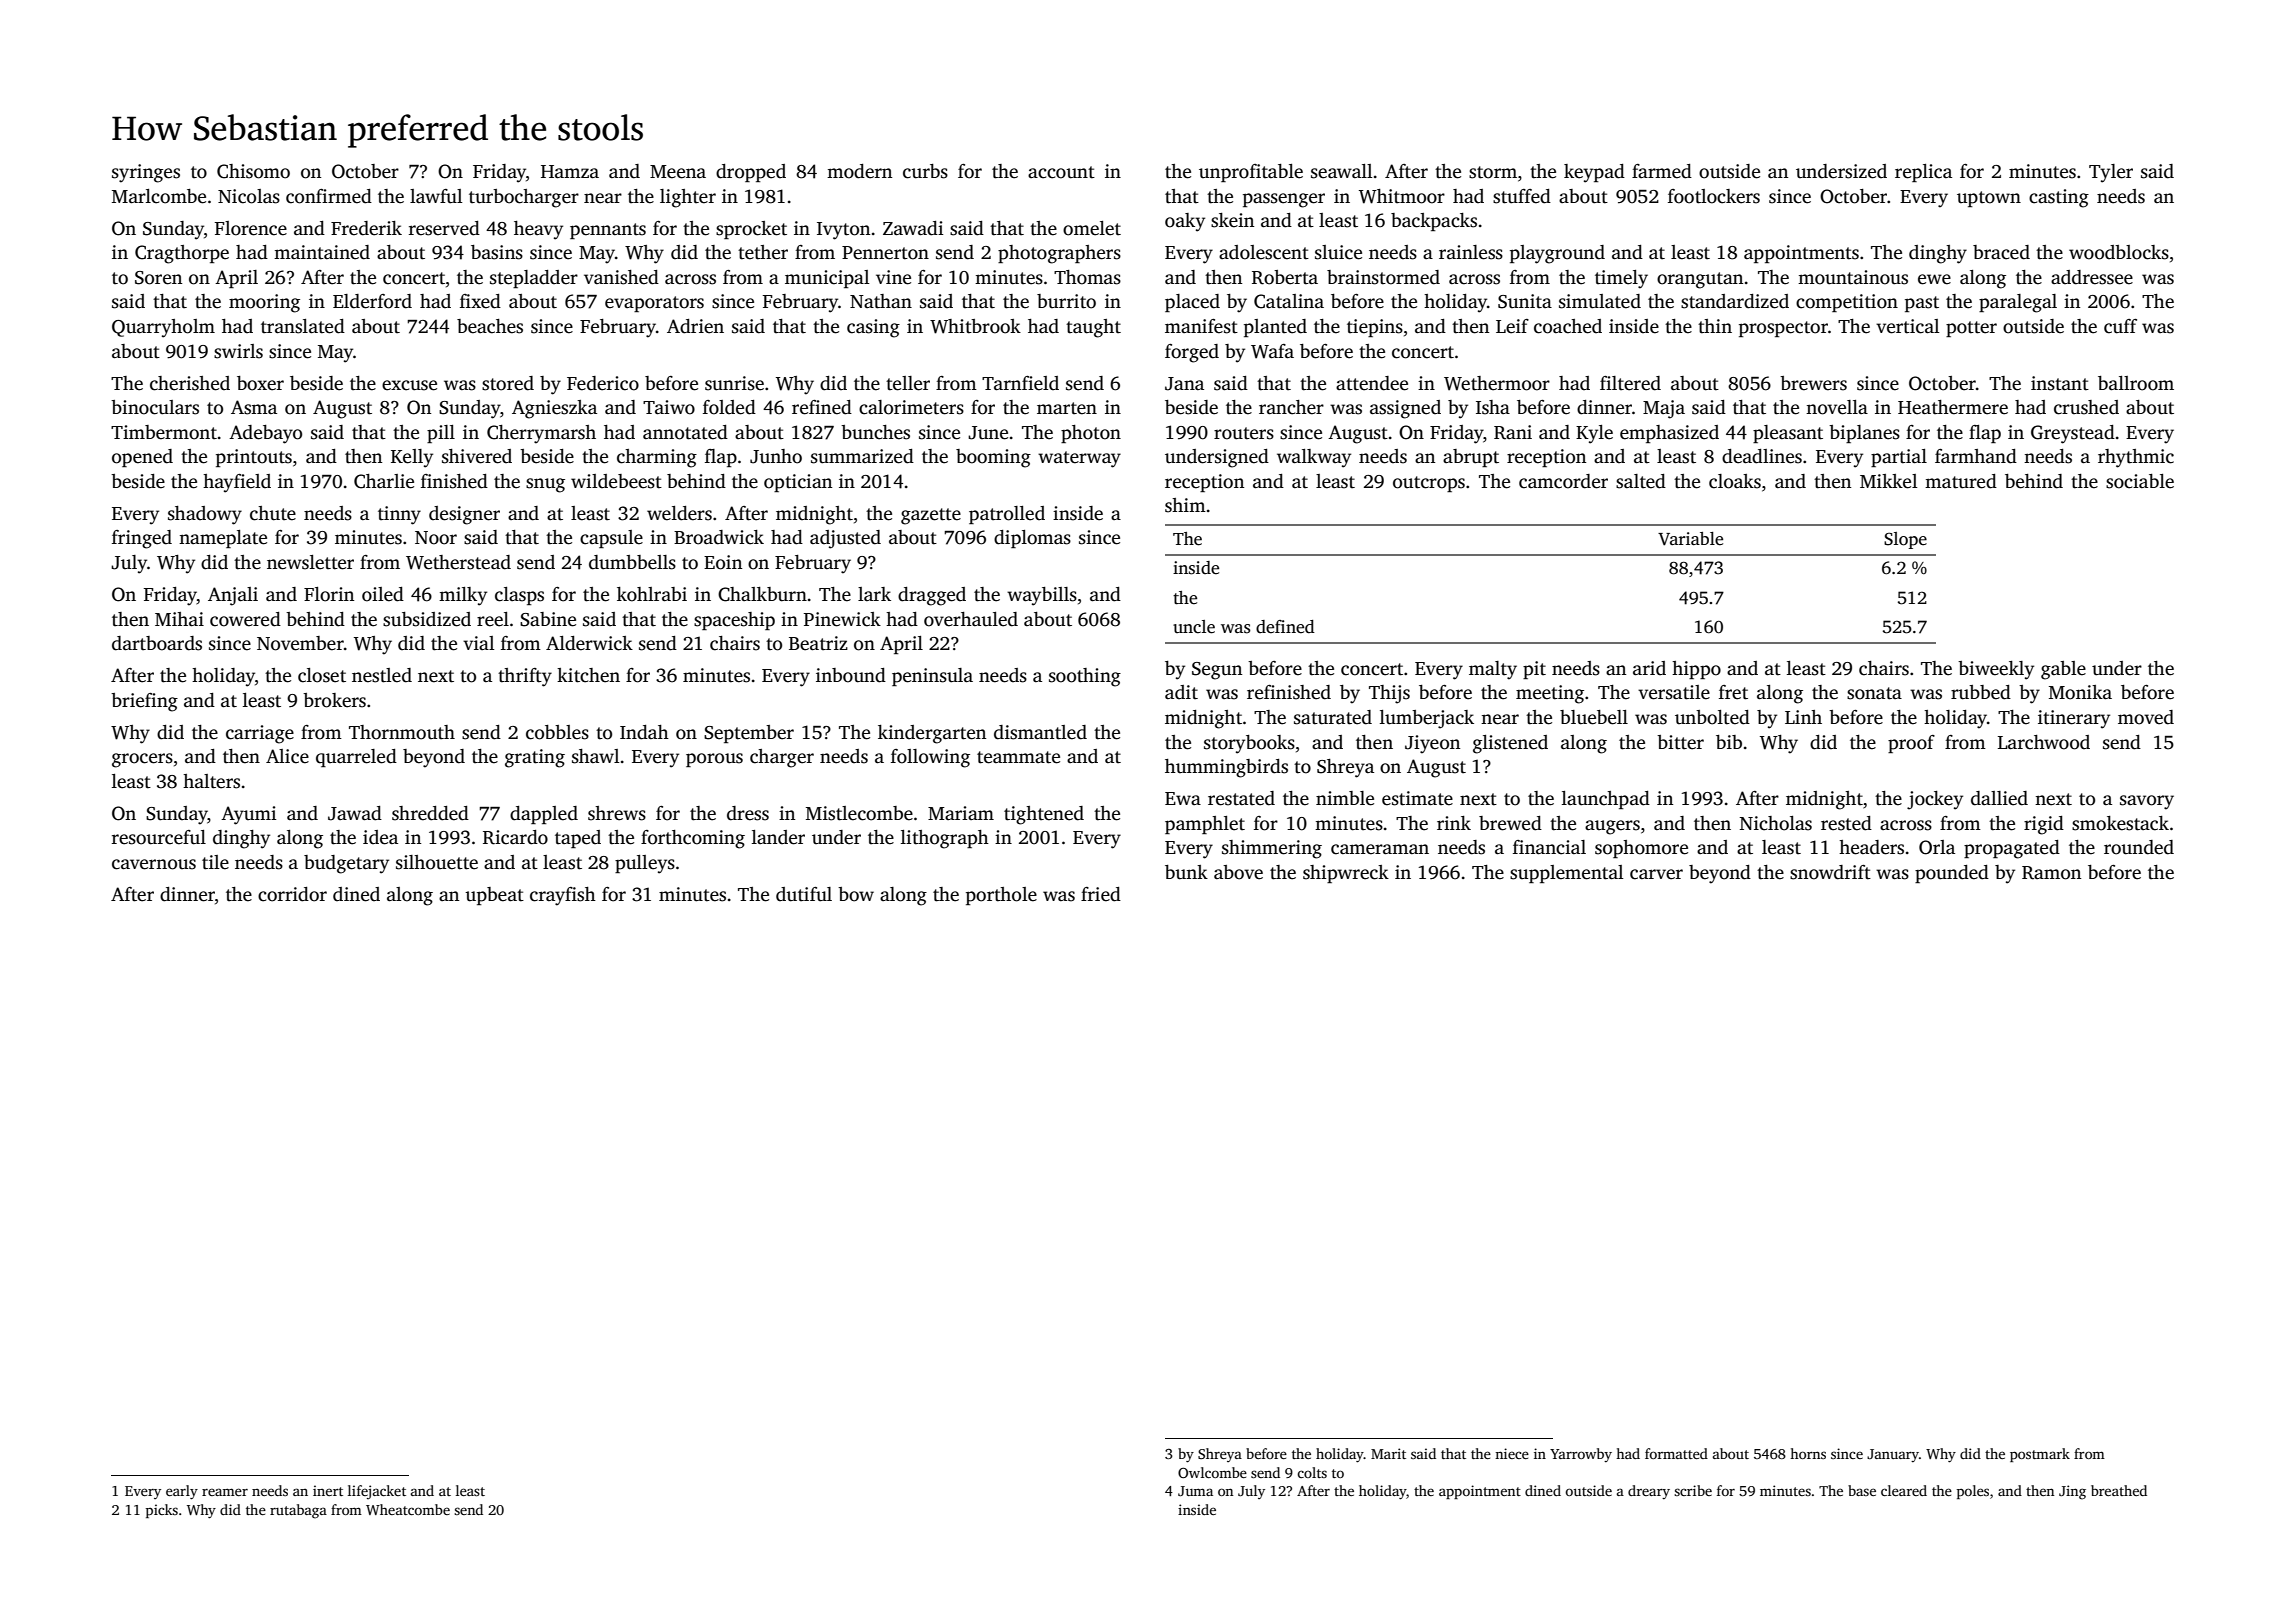 This screenshot has height=1617, width=2286. What do you see at coordinates (377, 1492) in the screenshot?
I see `lifejacket` at bounding box center [377, 1492].
